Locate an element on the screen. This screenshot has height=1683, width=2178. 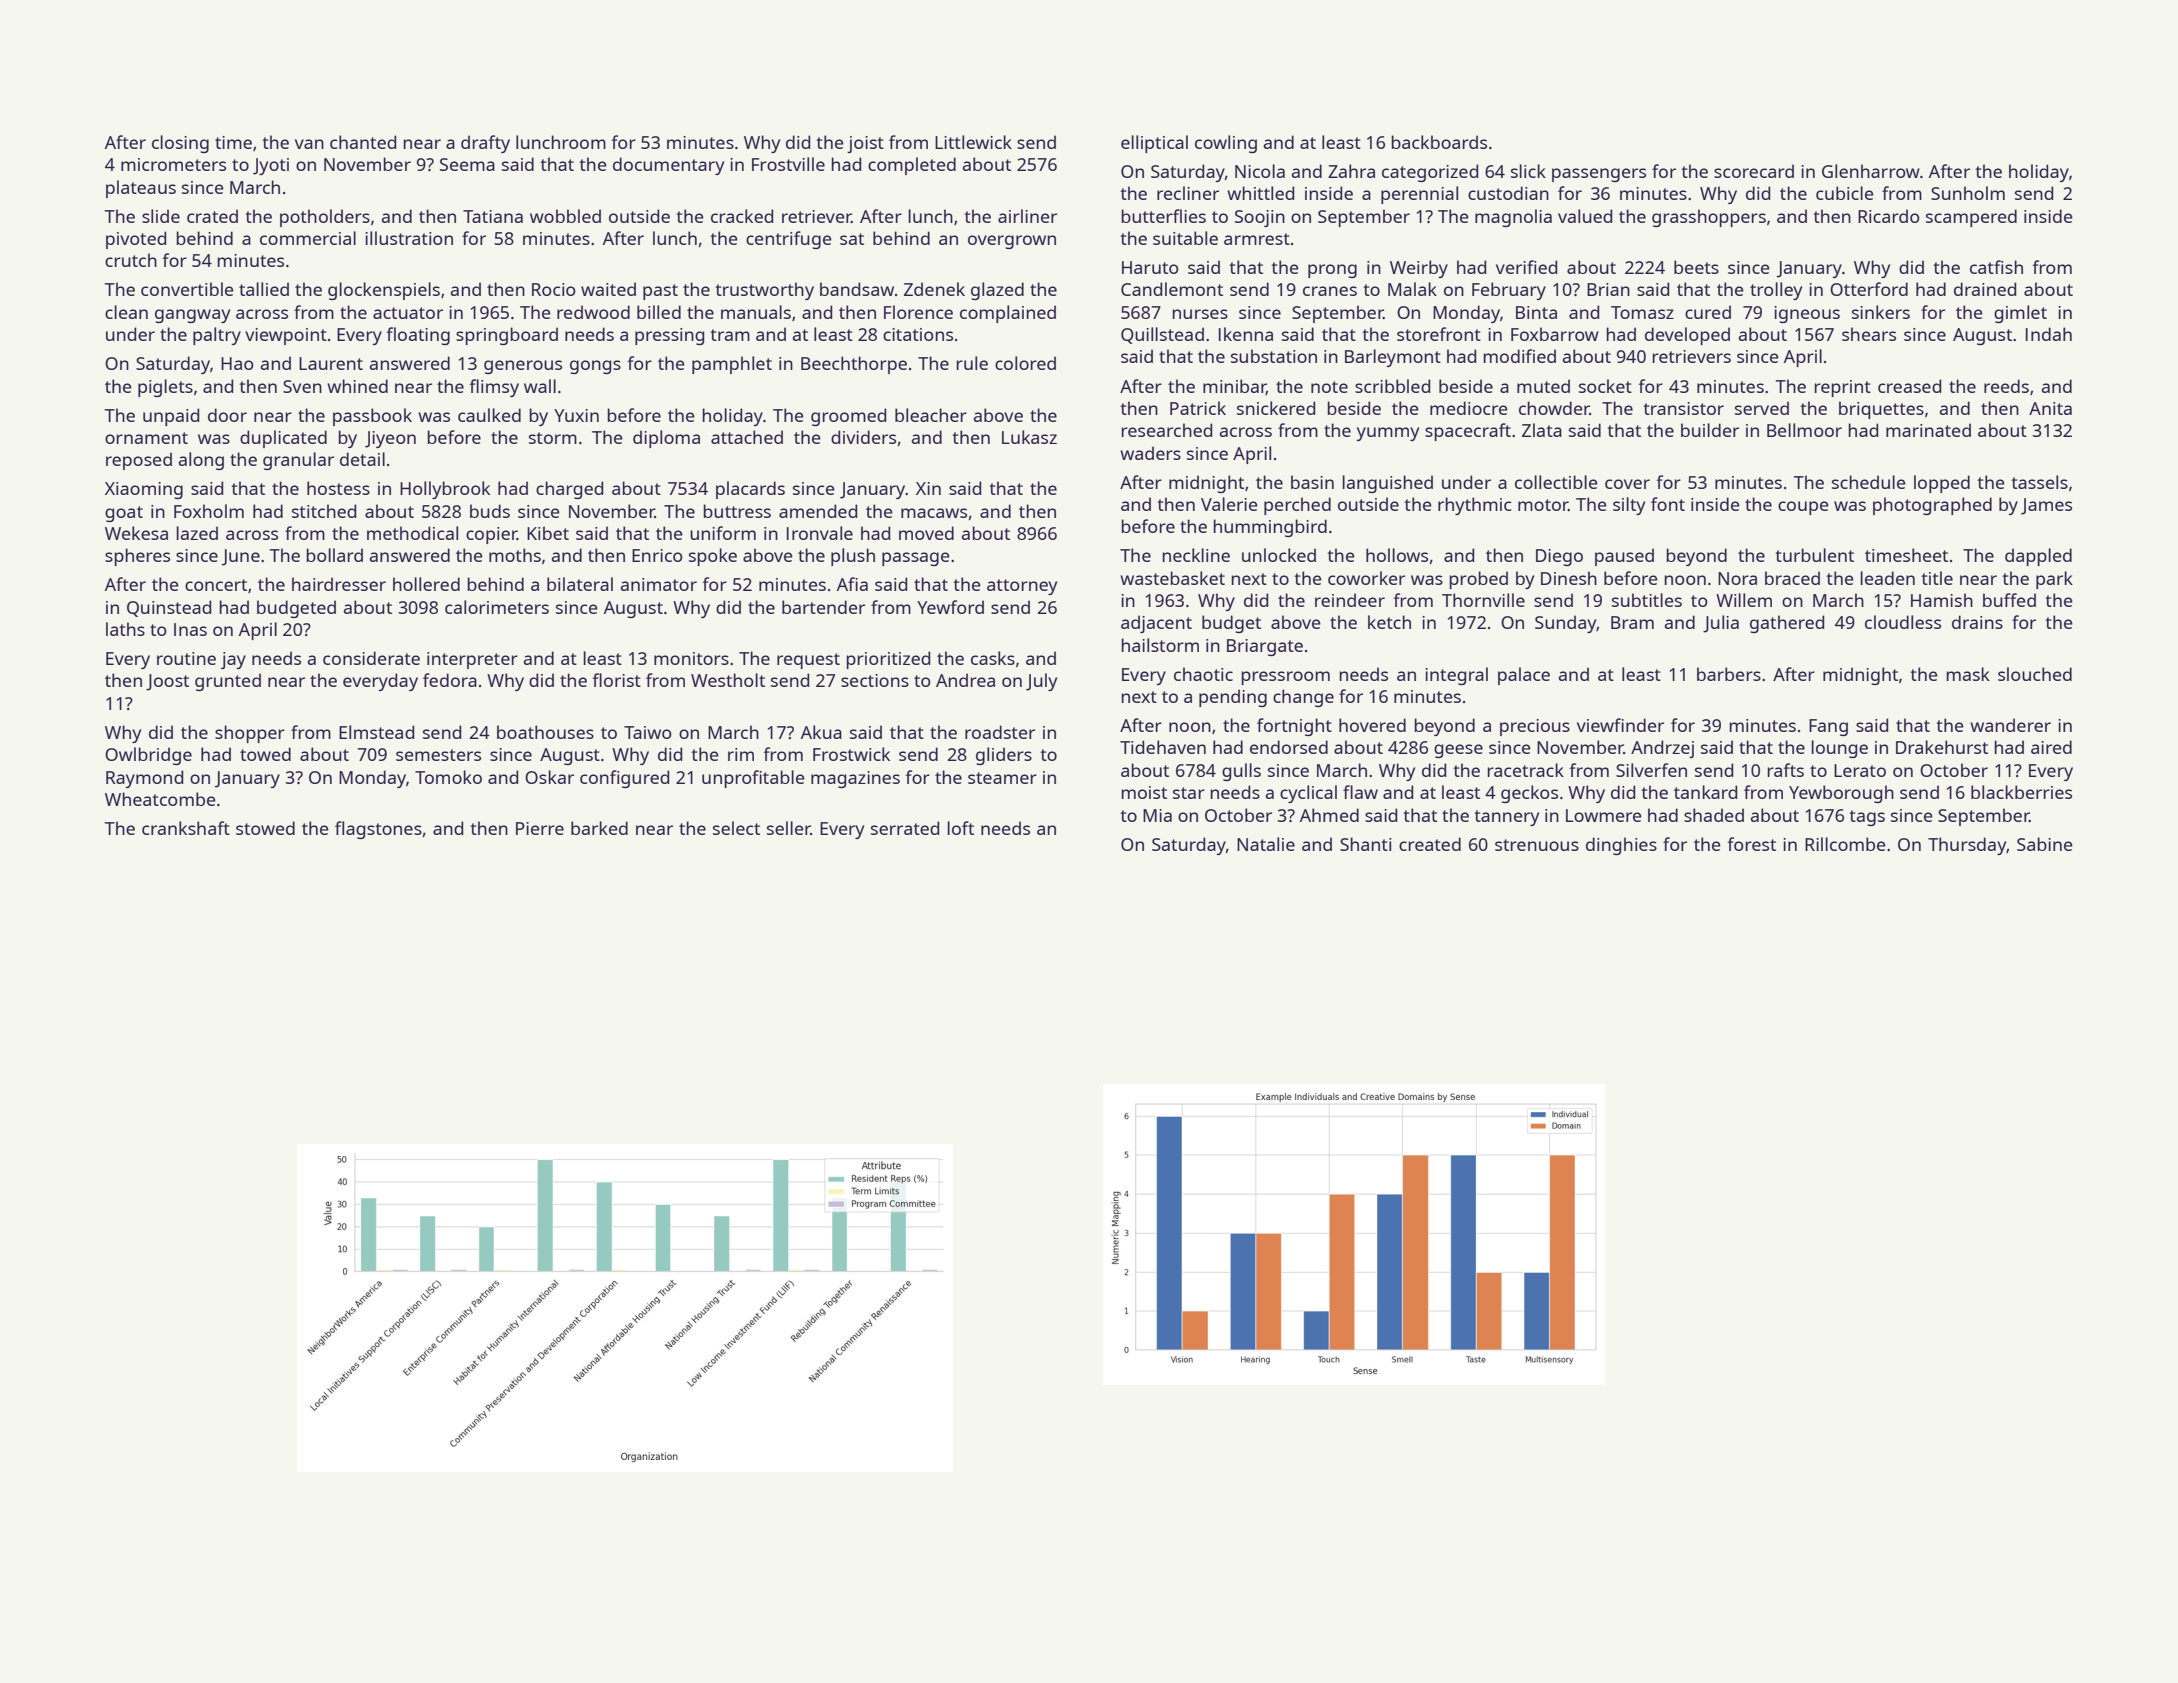
adjacent is located at coordinates (1156, 624).
